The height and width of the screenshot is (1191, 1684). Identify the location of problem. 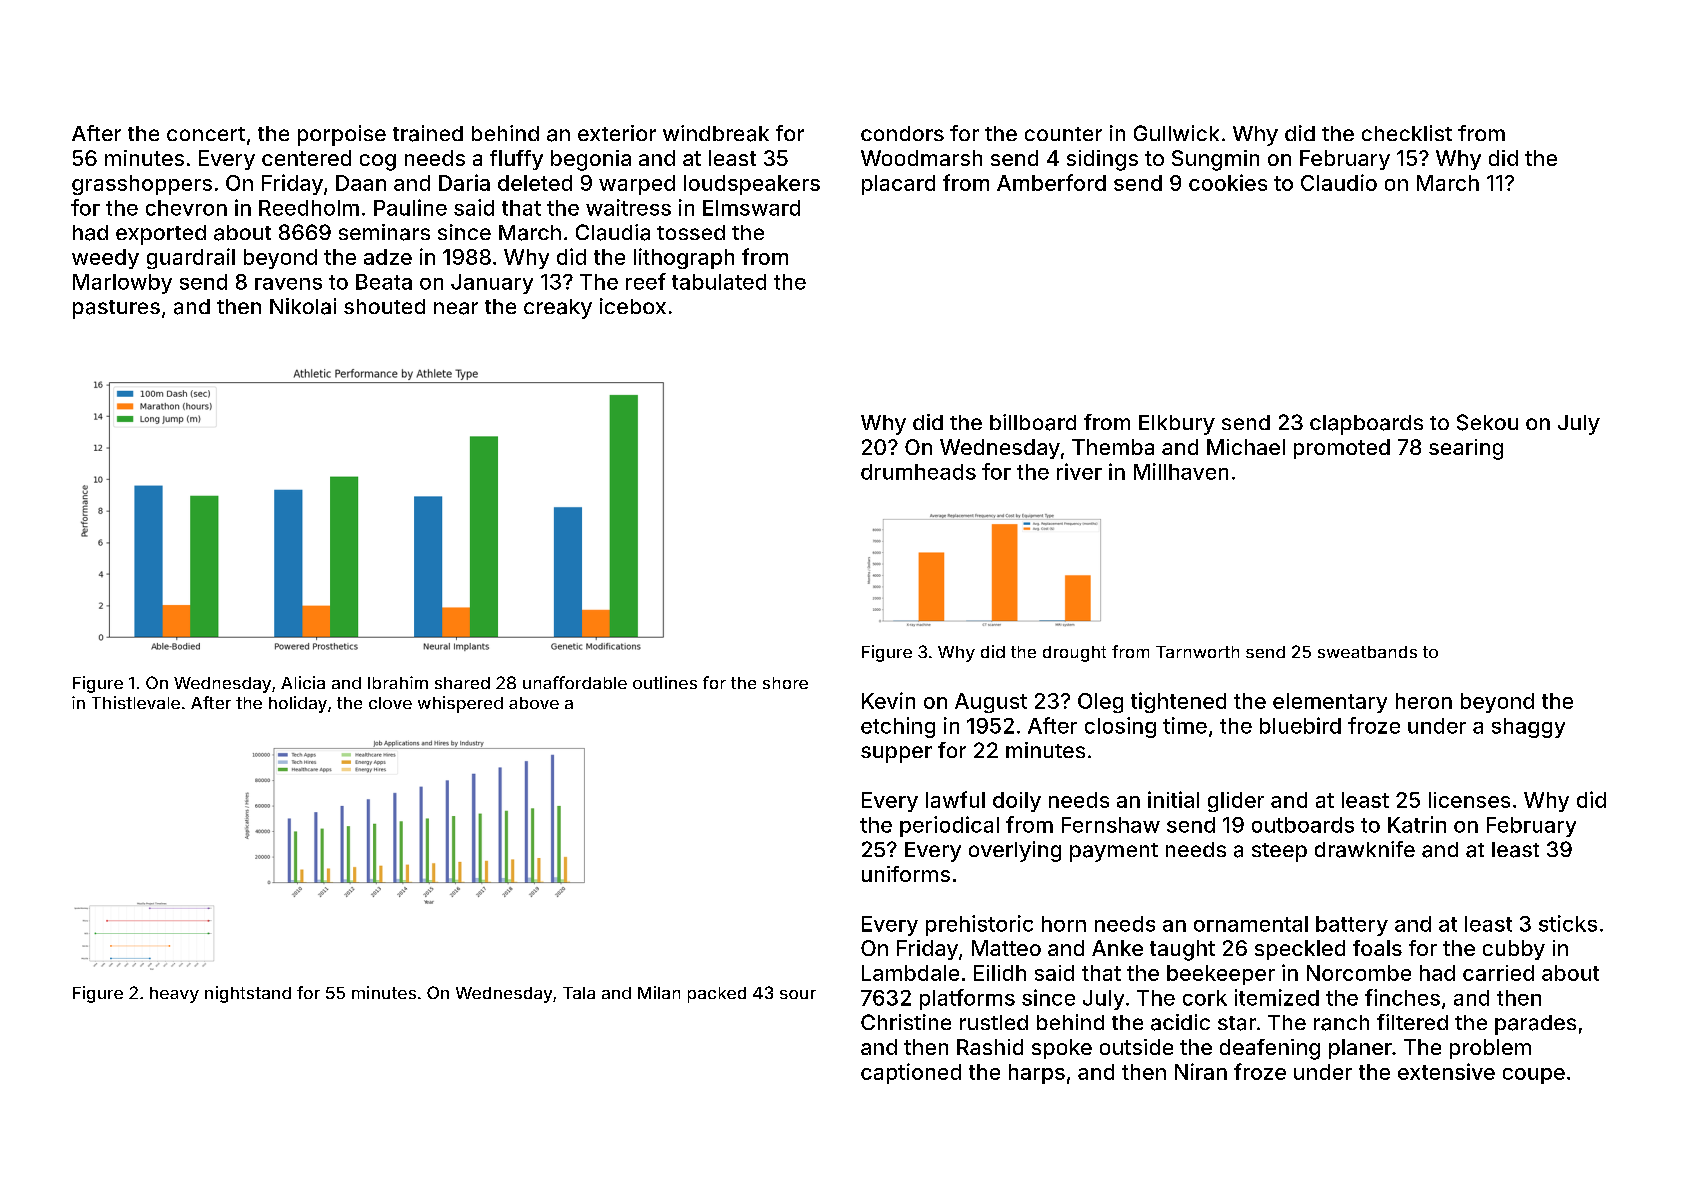
(1490, 1049).
